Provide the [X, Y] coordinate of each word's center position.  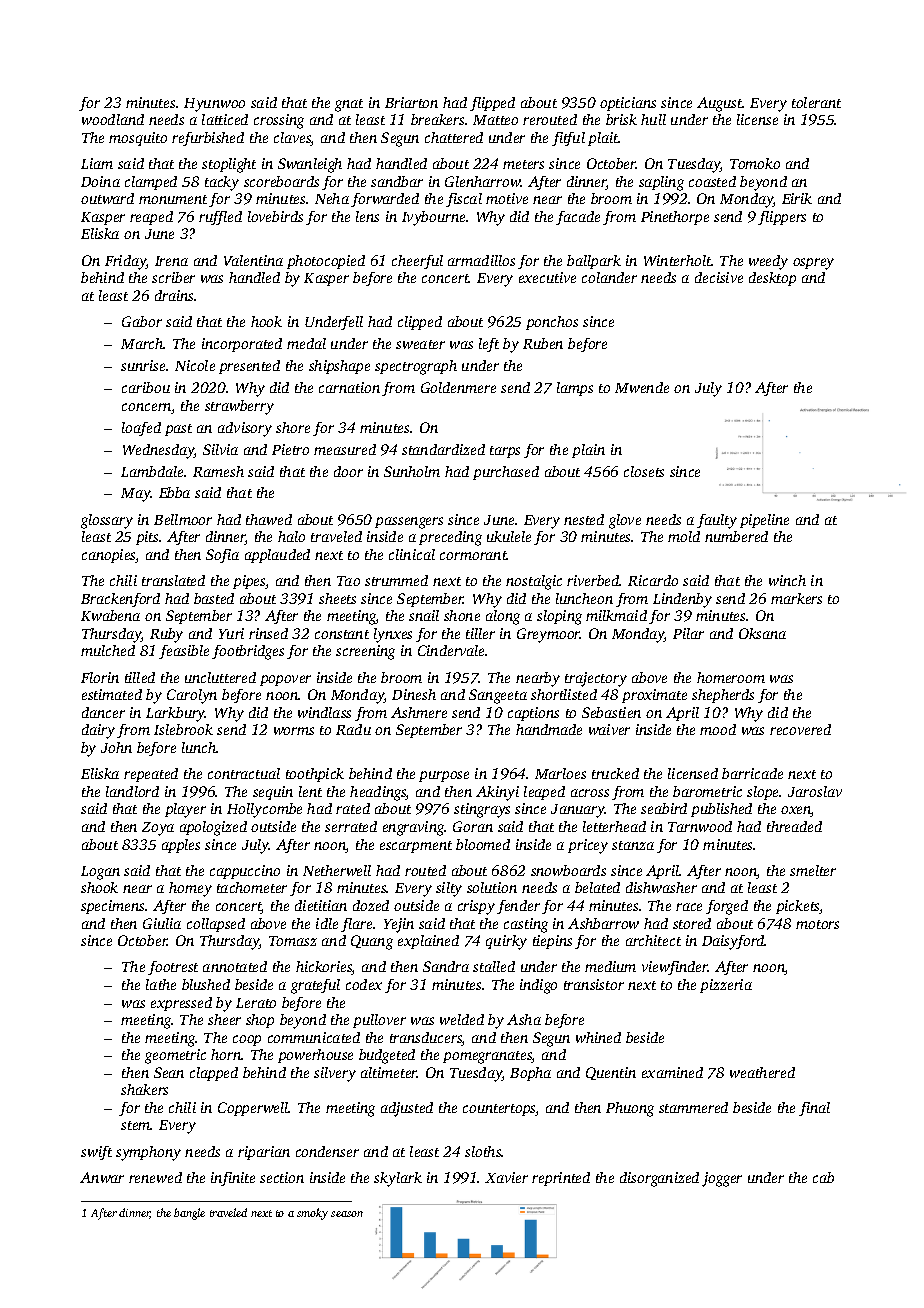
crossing [279, 121]
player [185, 810]
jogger [722, 1179]
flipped [492, 104]
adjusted [407, 1109]
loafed [141, 429]
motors [817, 924]
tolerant [816, 102]
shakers [144, 1089]
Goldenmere [458, 387]
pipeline [764, 521]
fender [518, 907]
